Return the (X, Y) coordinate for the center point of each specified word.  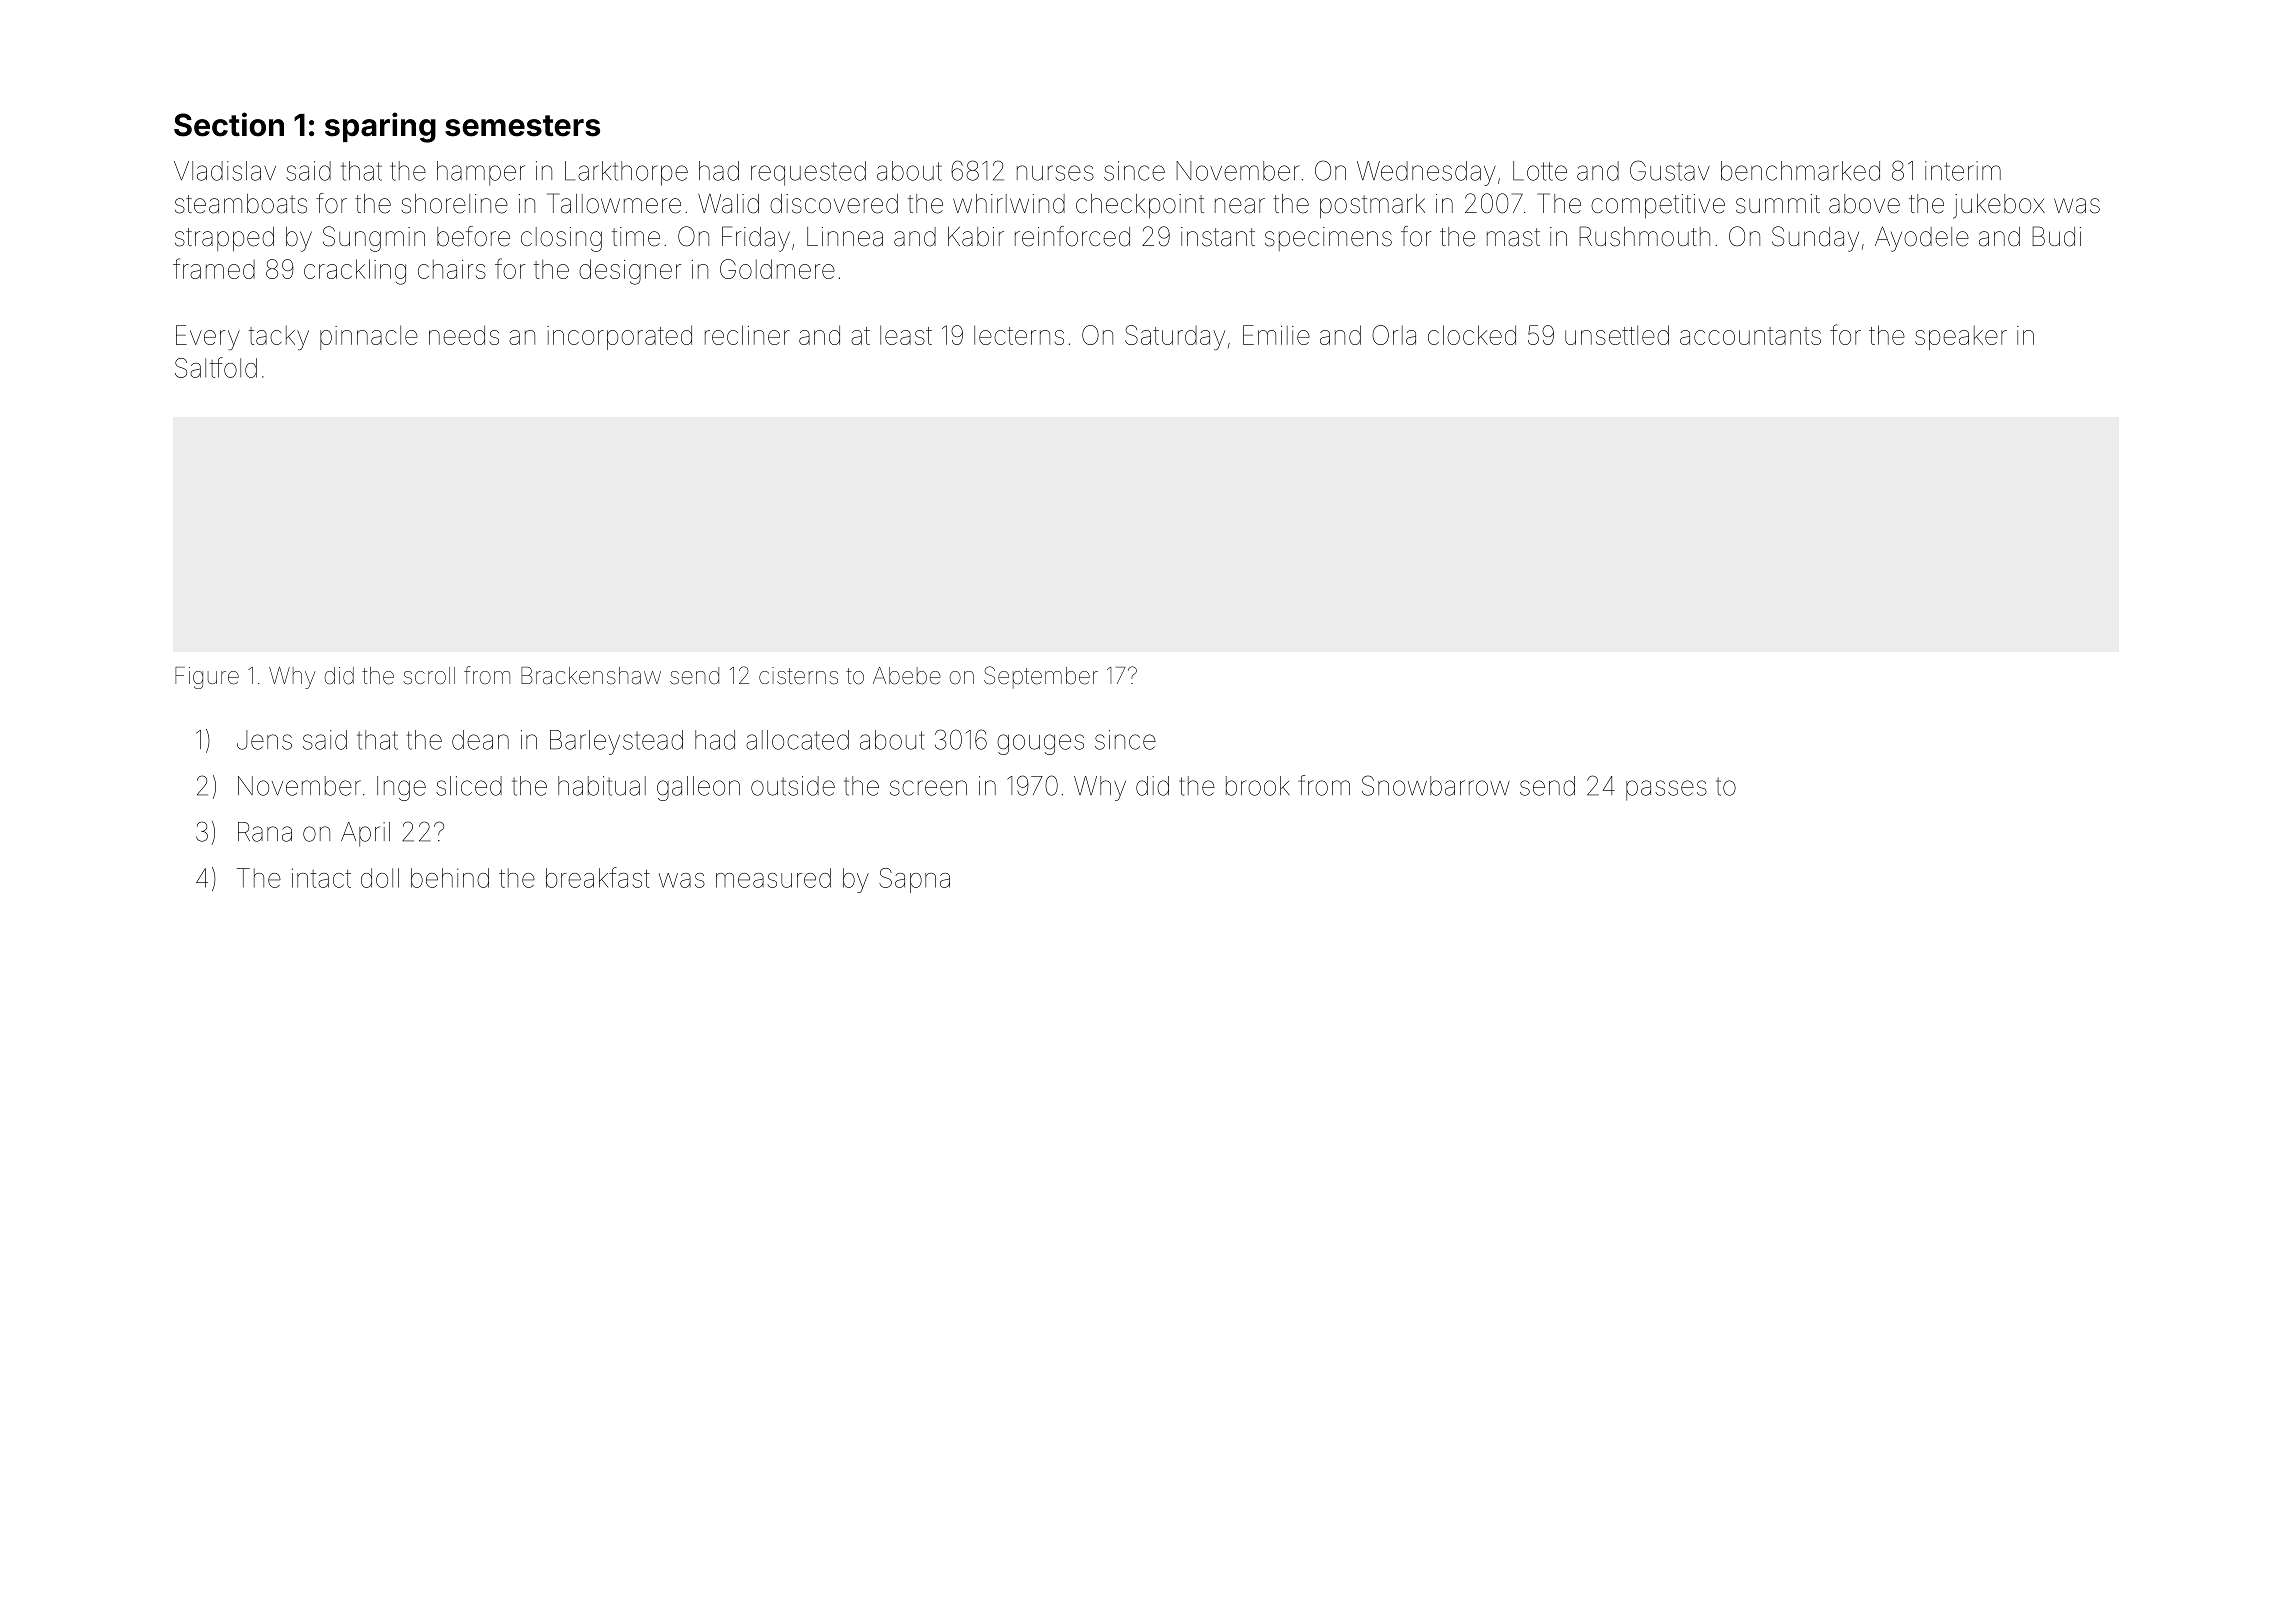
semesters (522, 126)
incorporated (619, 337)
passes (1666, 790)
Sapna (914, 880)
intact (321, 878)
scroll (429, 676)
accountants (1750, 336)
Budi (2056, 236)
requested (808, 173)
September (1041, 677)
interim (1963, 171)
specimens (1328, 239)
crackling (355, 272)
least (906, 335)
